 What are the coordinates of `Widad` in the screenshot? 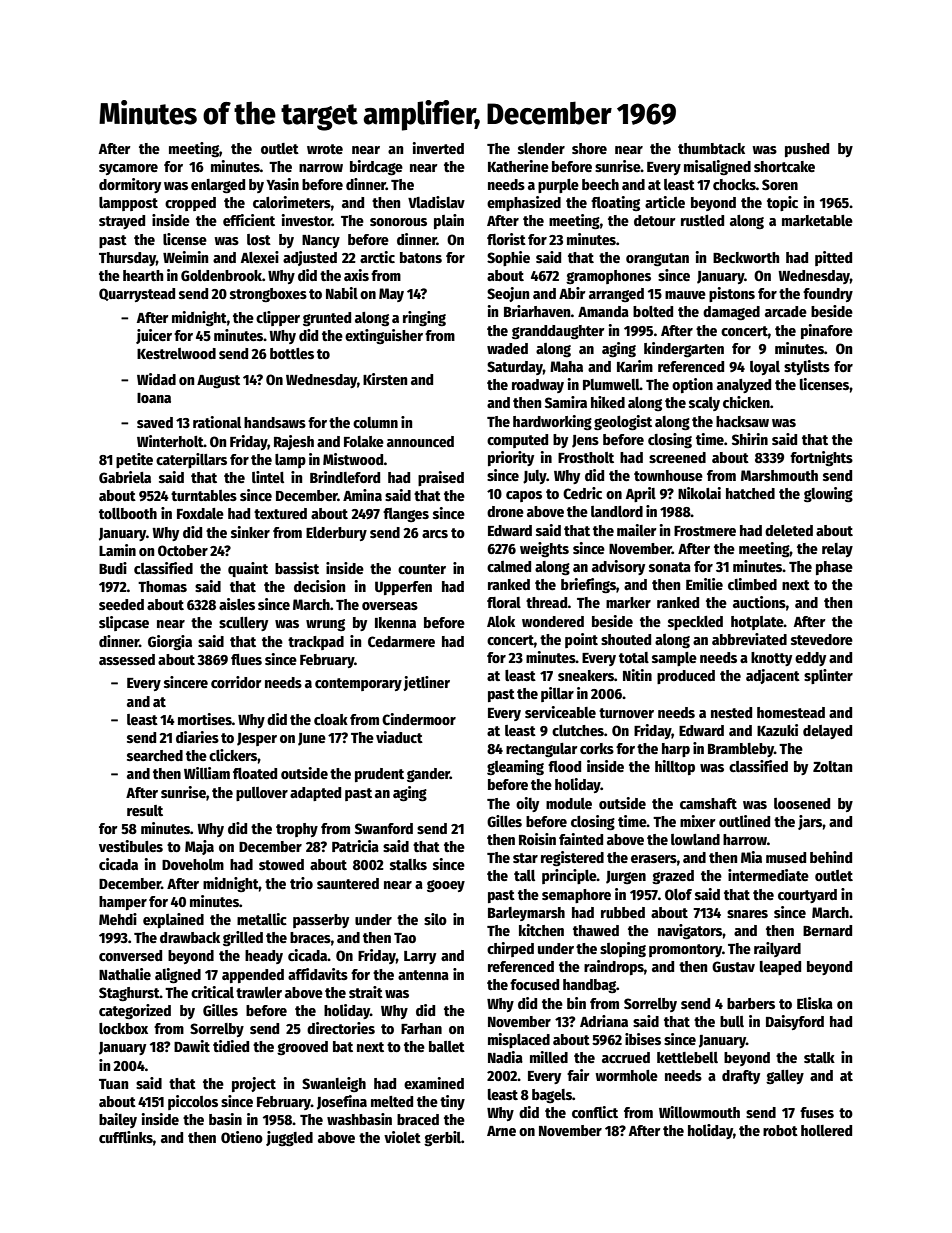 It's located at (156, 379).
